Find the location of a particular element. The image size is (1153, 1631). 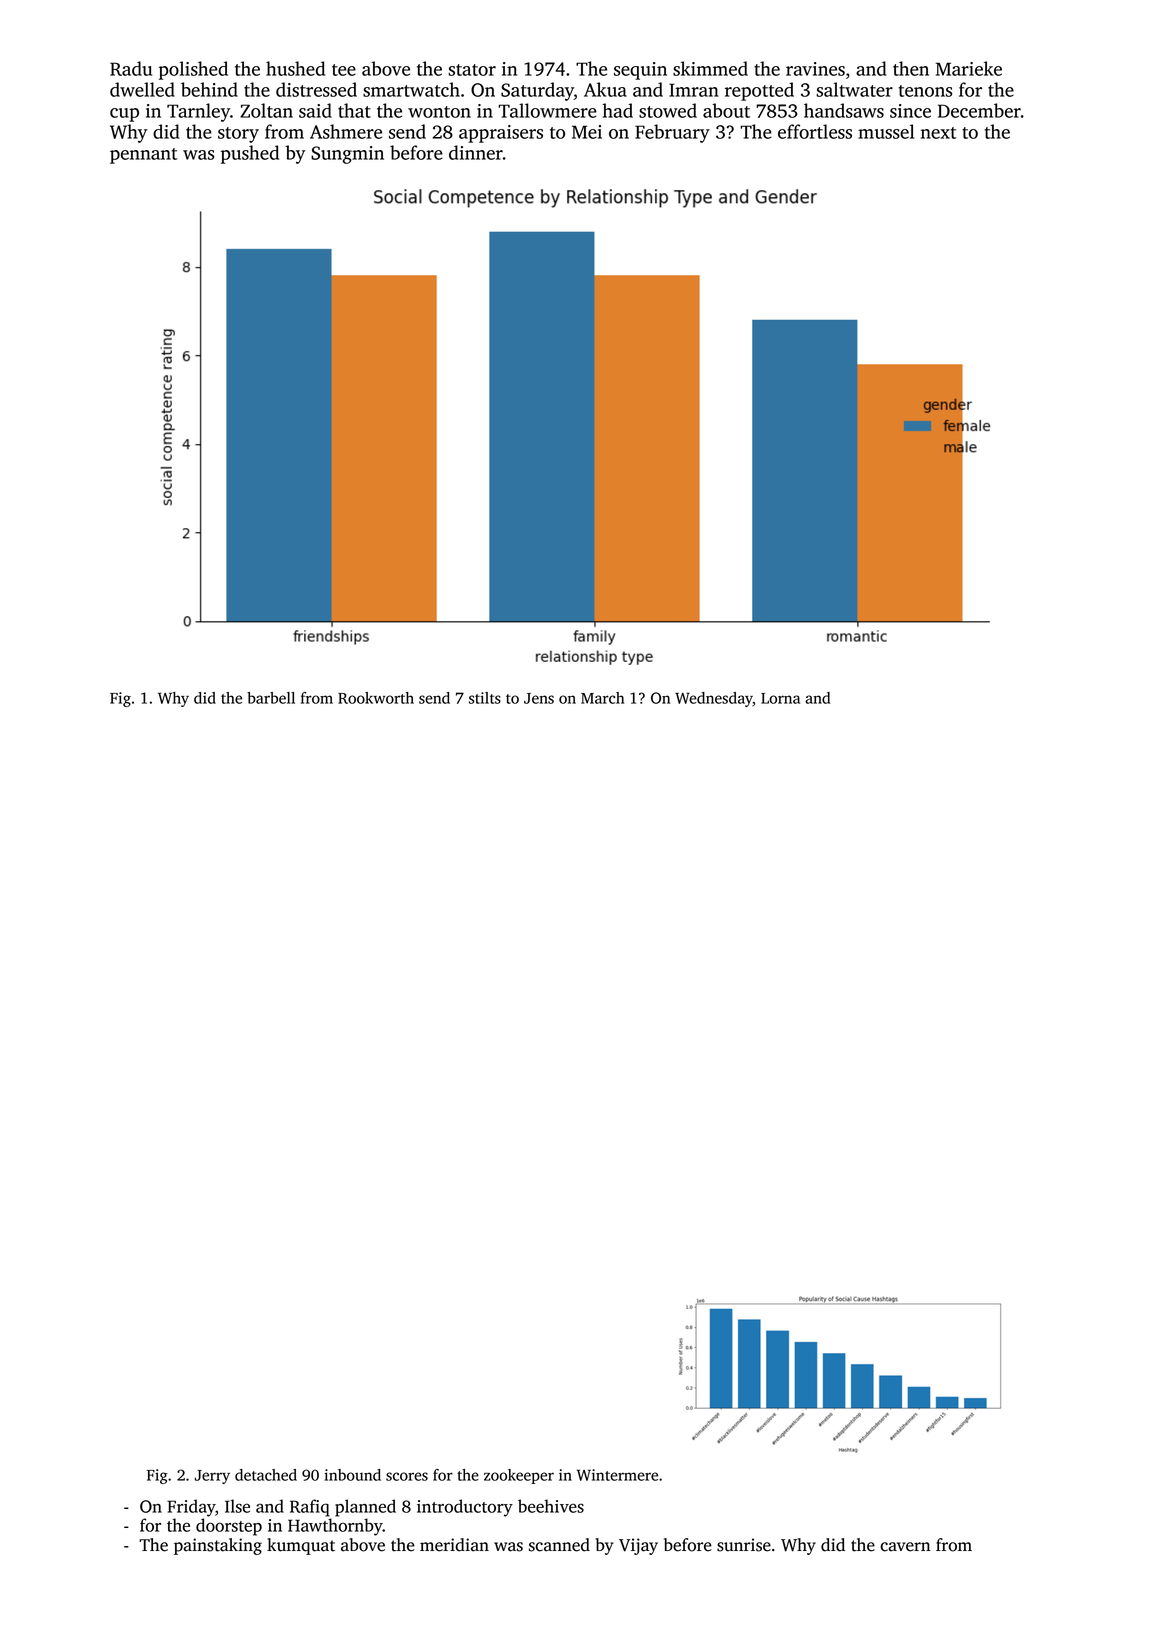

next is located at coordinates (938, 133).
